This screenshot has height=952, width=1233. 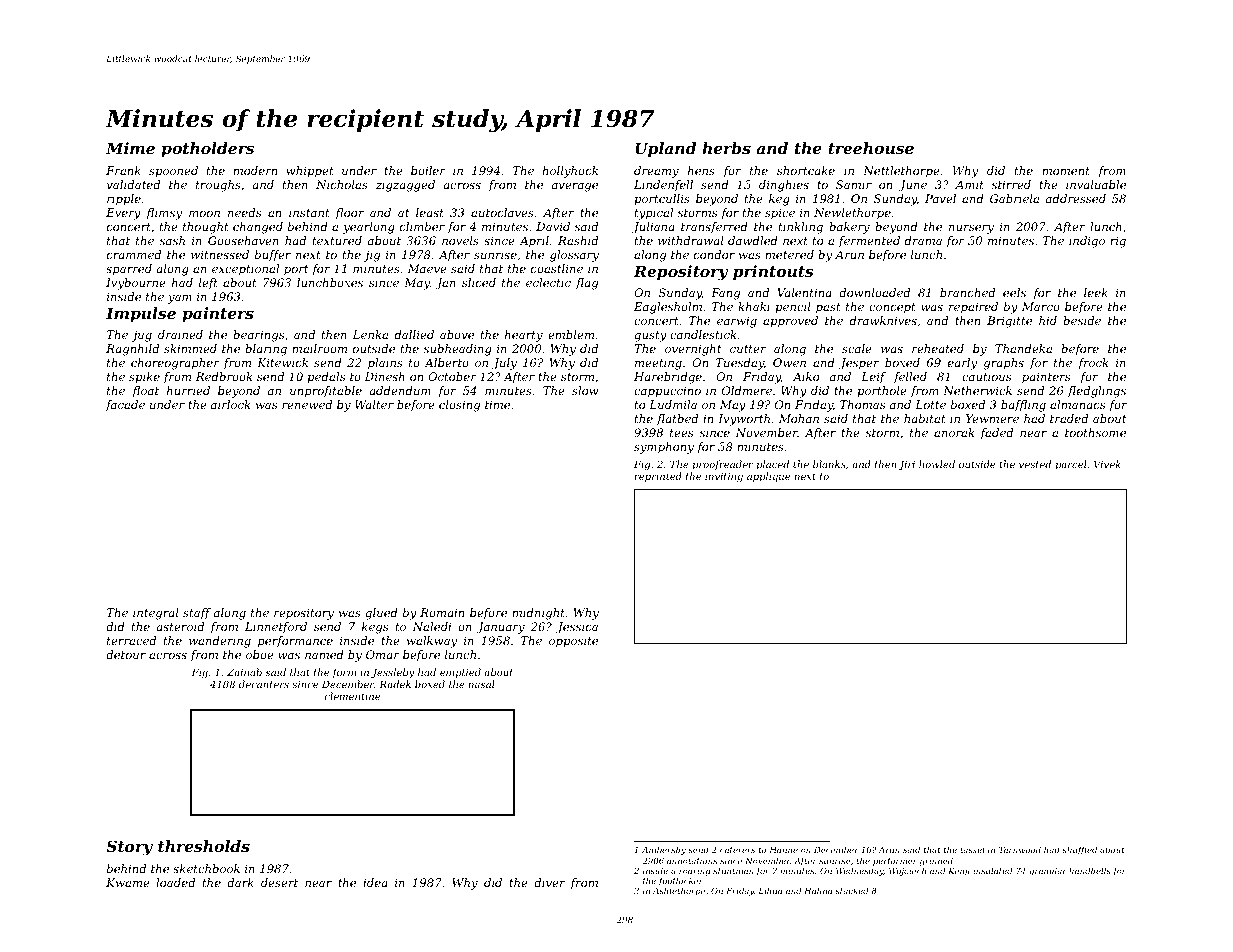 What do you see at coordinates (352, 696) in the screenshot?
I see `clementine` at bounding box center [352, 696].
